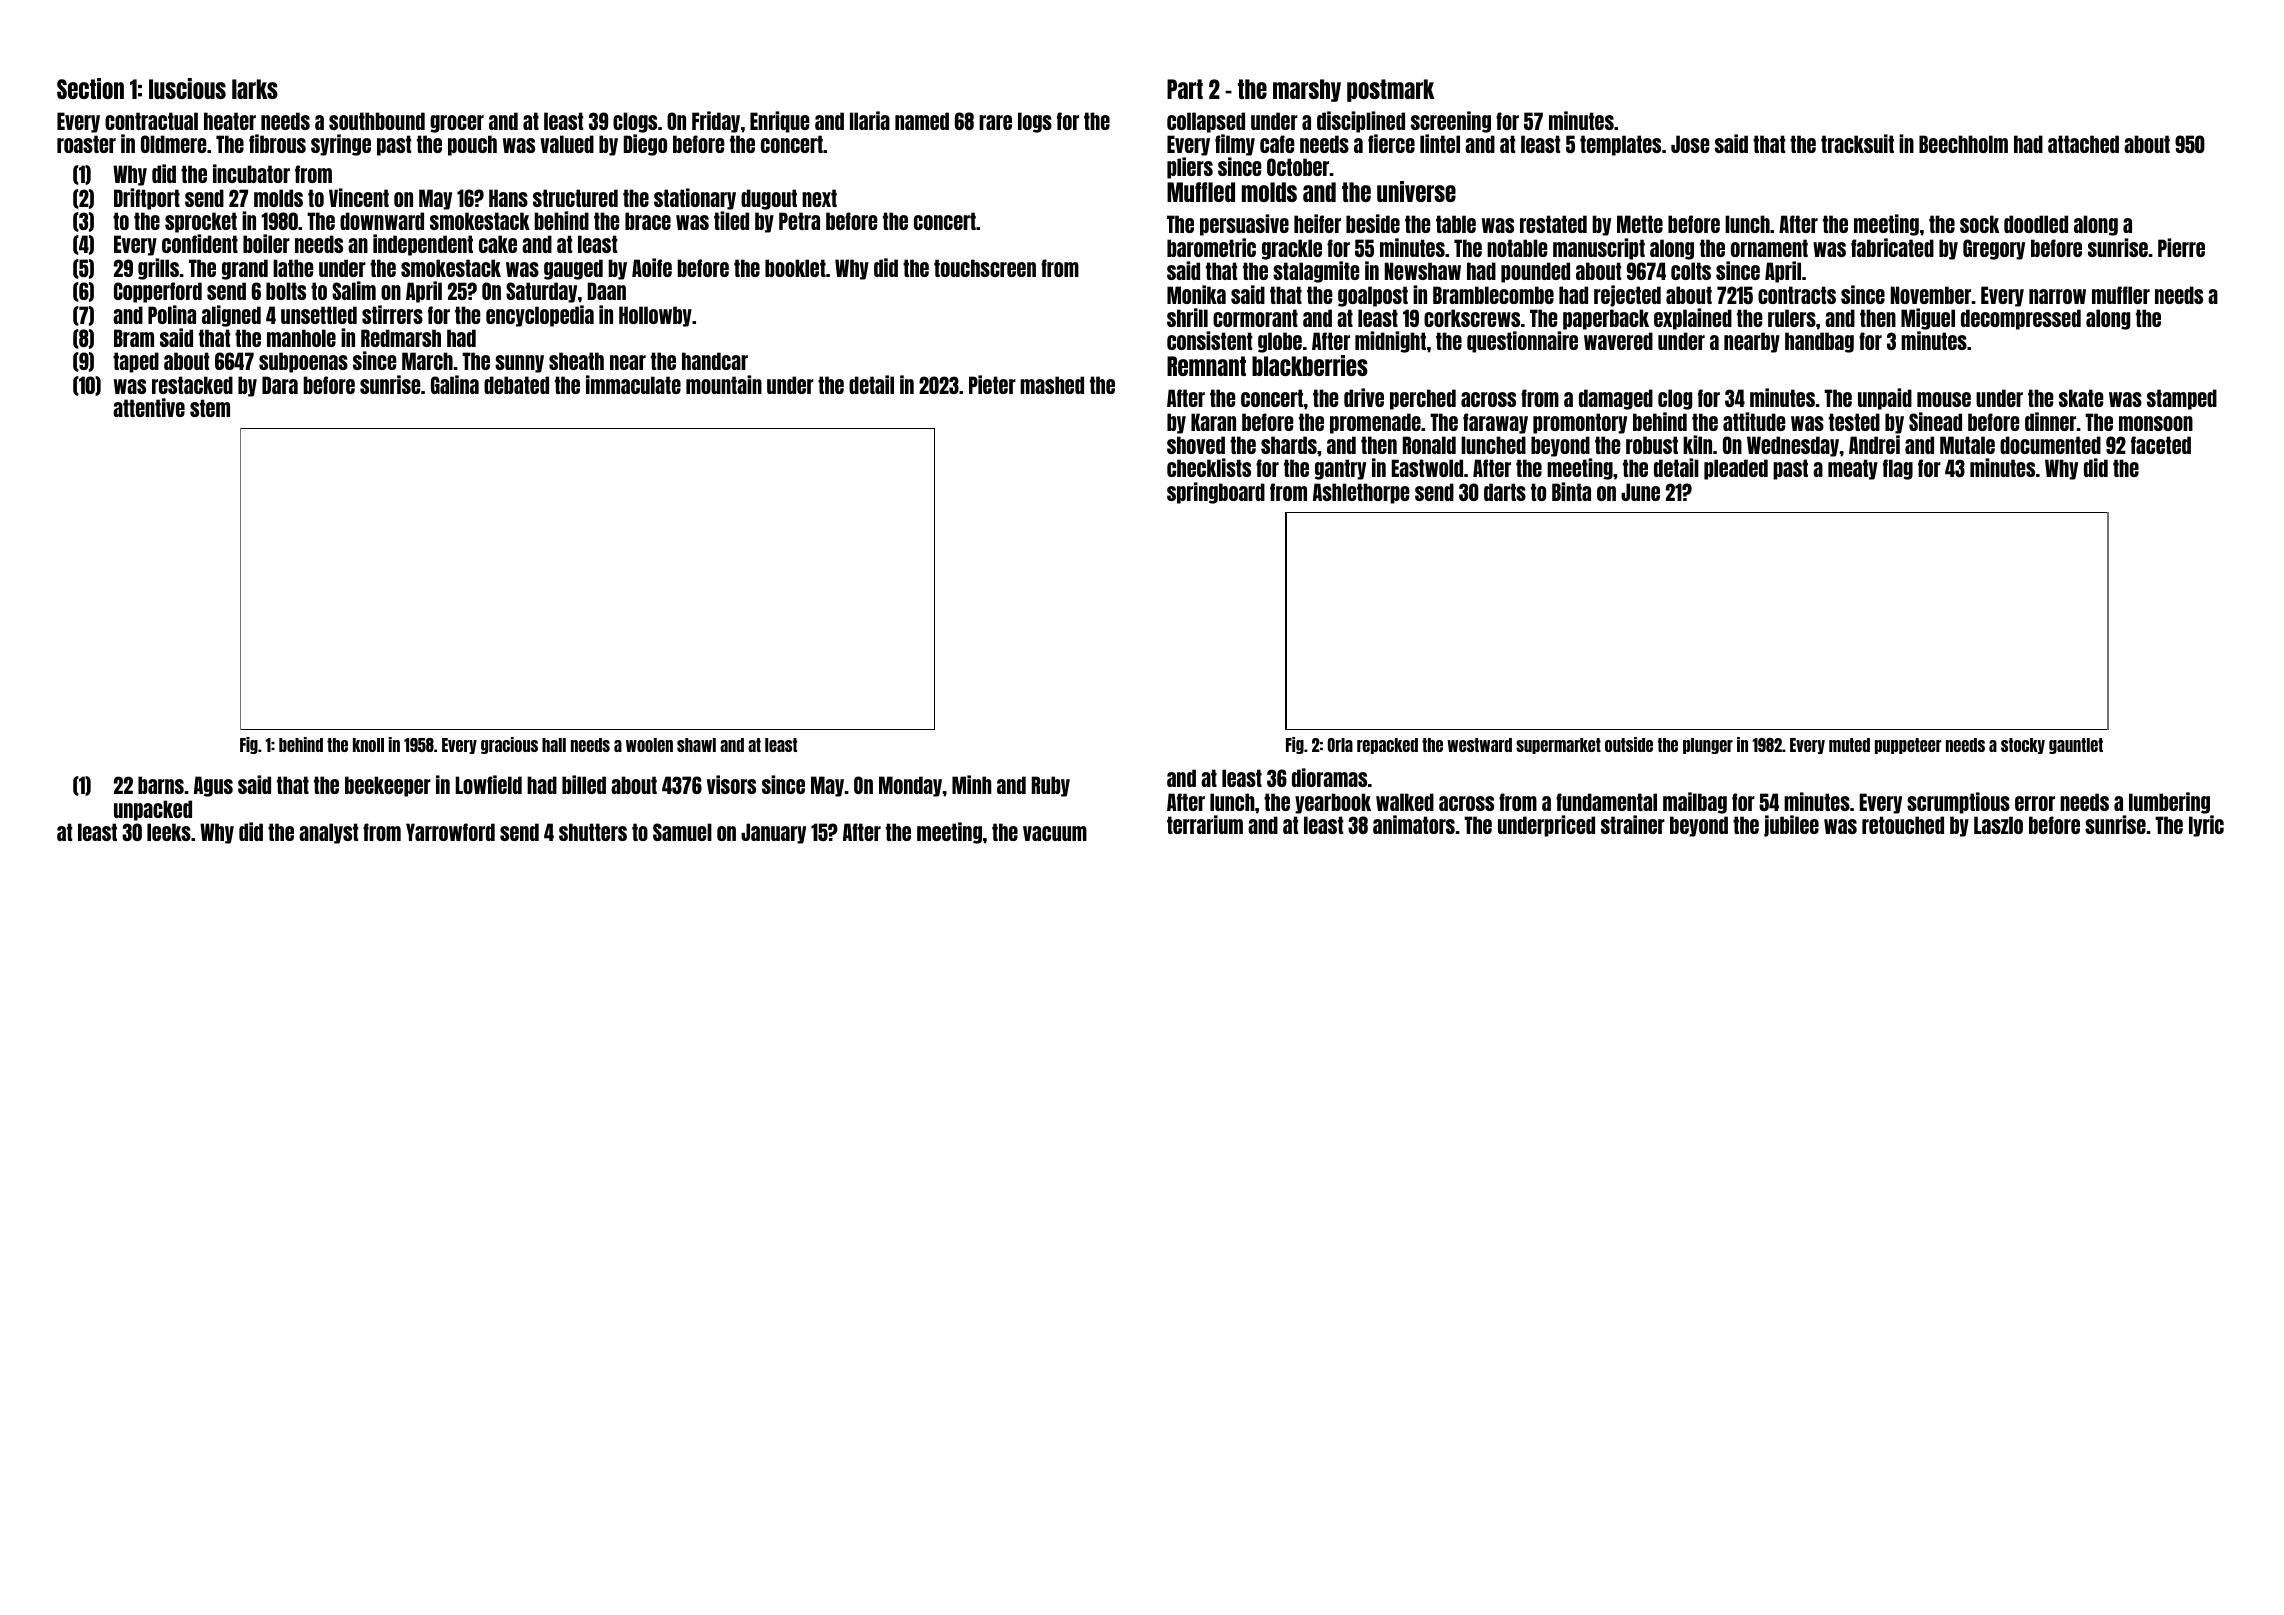 Image resolution: width=2284 pixels, height=1615 pixels. I want to click on Section, so click(90, 88).
